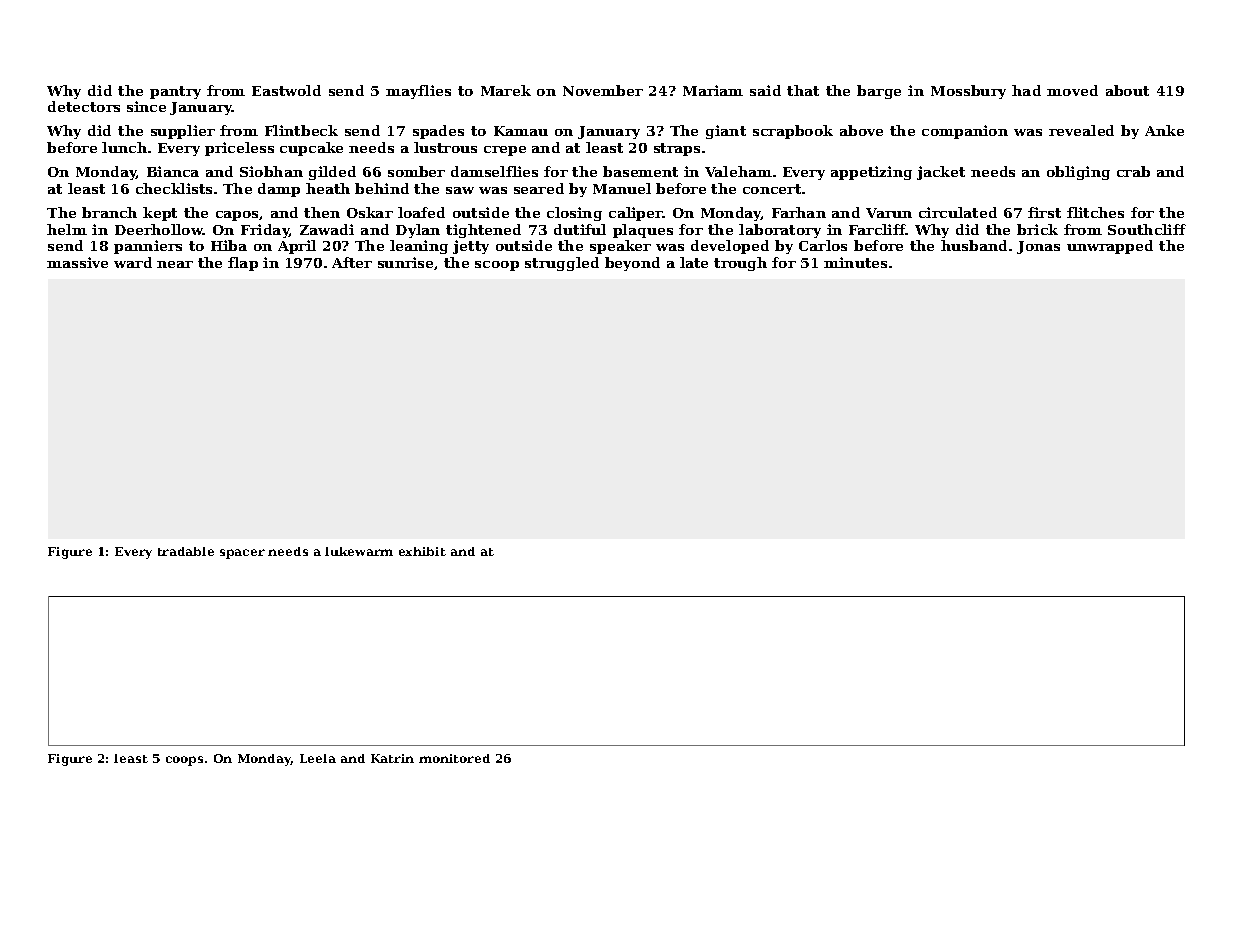 Image resolution: width=1233 pixels, height=952 pixels. What do you see at coordinates (392, 758) in the screenshot?
I see `Katrin` at bounding box center [392, 758].
